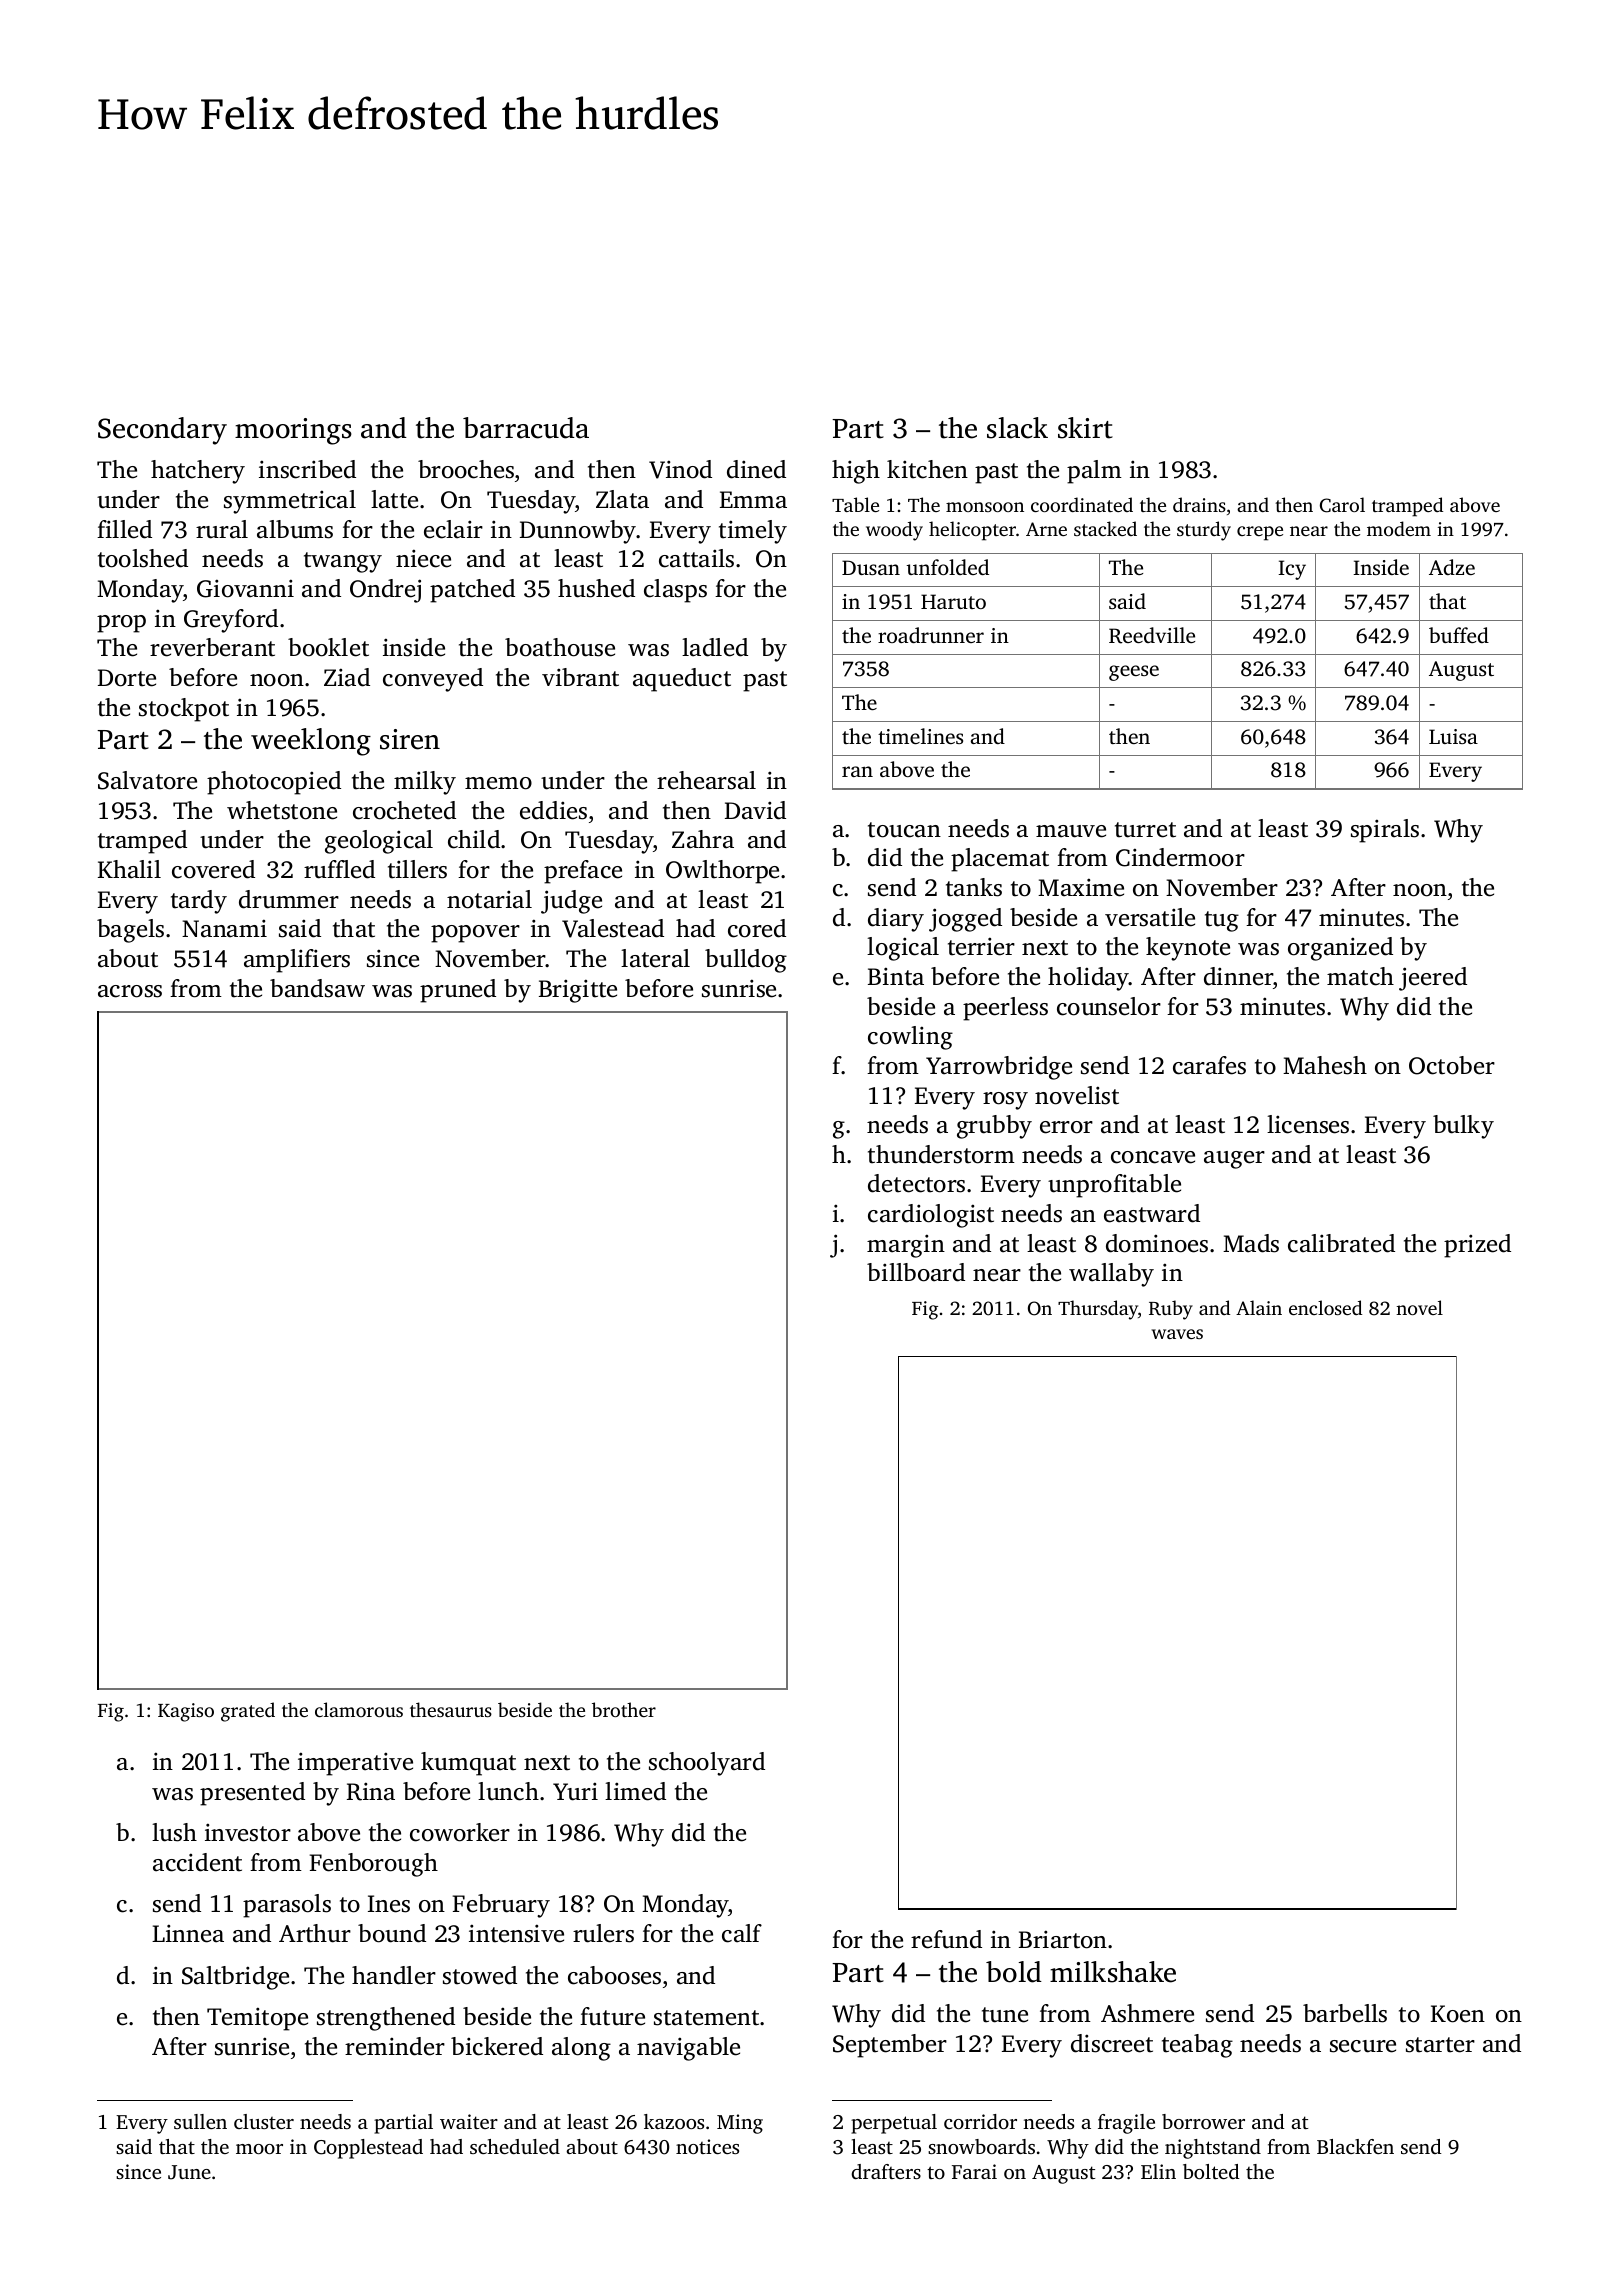 This screenshot has width=1620, height=2292. What do you see at coordinates (1150, 917) in the screenshot?
I see `versatile` at bounding box center [1150, 917].
